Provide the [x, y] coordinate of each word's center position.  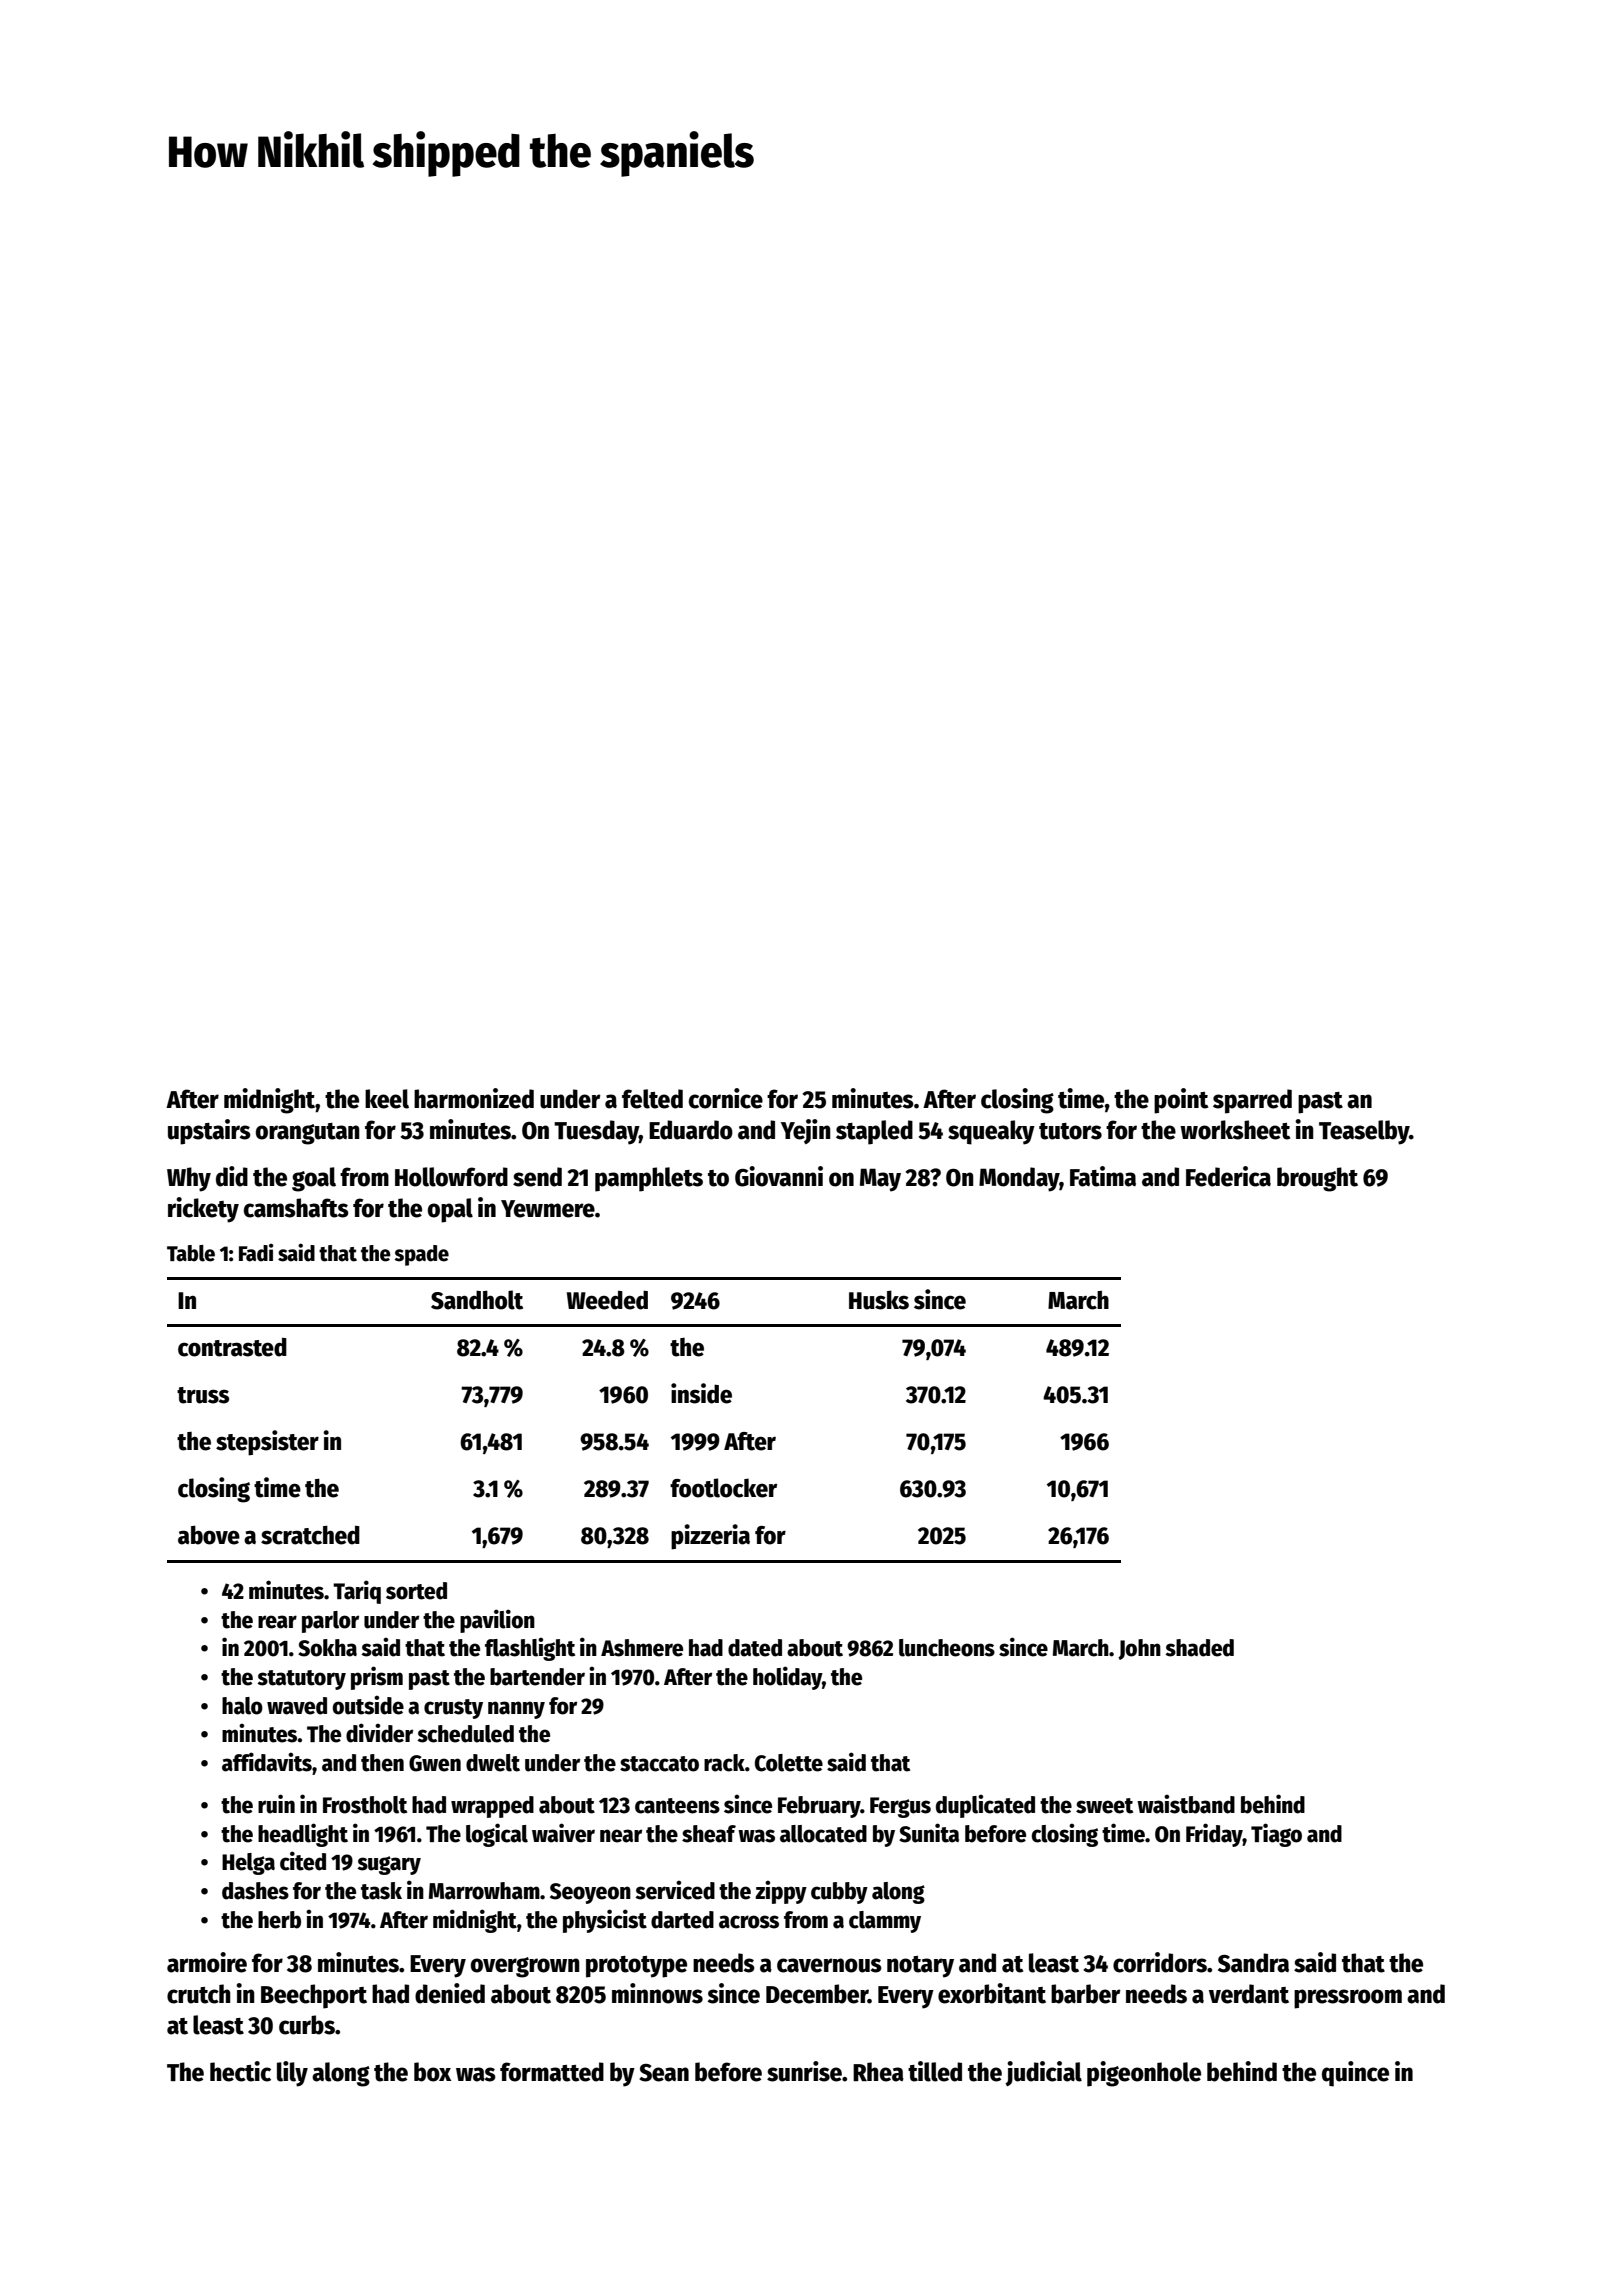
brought [1317, 1179]
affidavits [267, 1762]
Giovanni [779, 1176]
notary [920, 1967]
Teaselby [1364, 1132]
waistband [1186, 1804]
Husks [879, 1300]
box [432, 2072]
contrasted [232, 1347]
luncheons [947, 1648]
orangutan [308, 1134]
